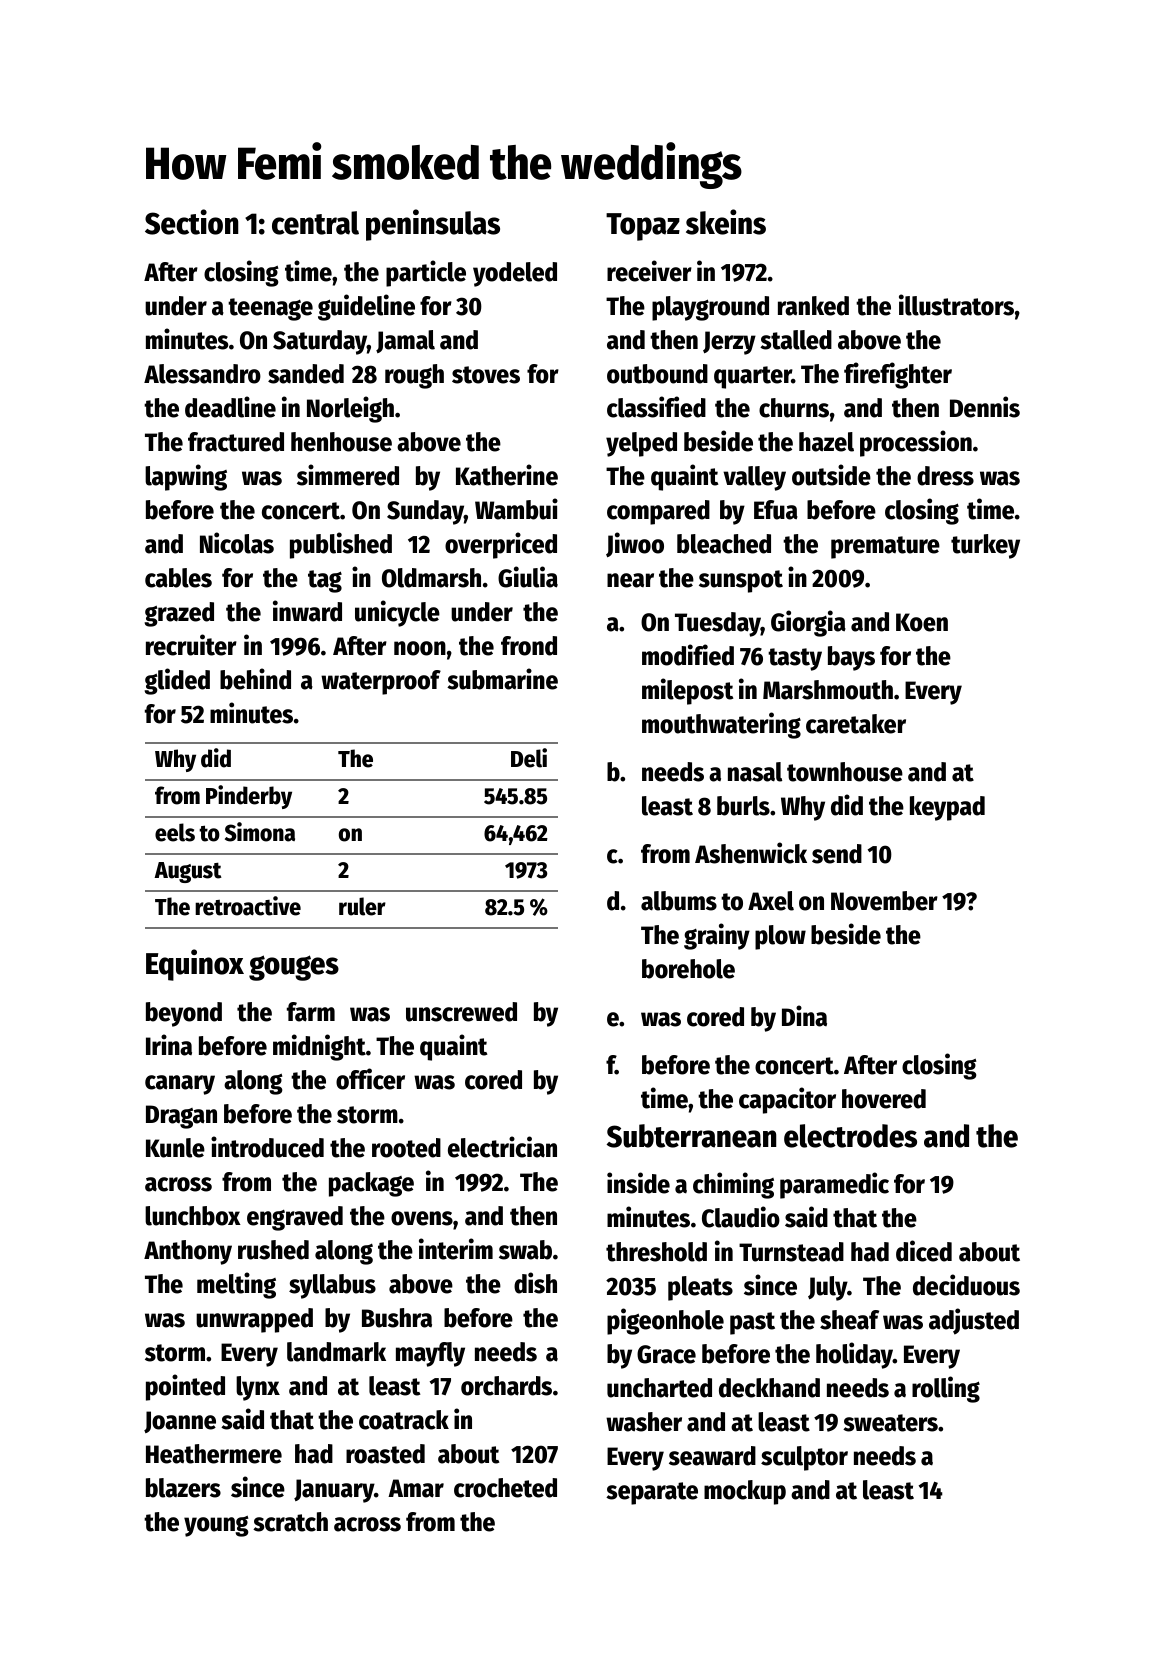  Describe the element at coordinates (188, 872) in the document. I see `August` at that location.
